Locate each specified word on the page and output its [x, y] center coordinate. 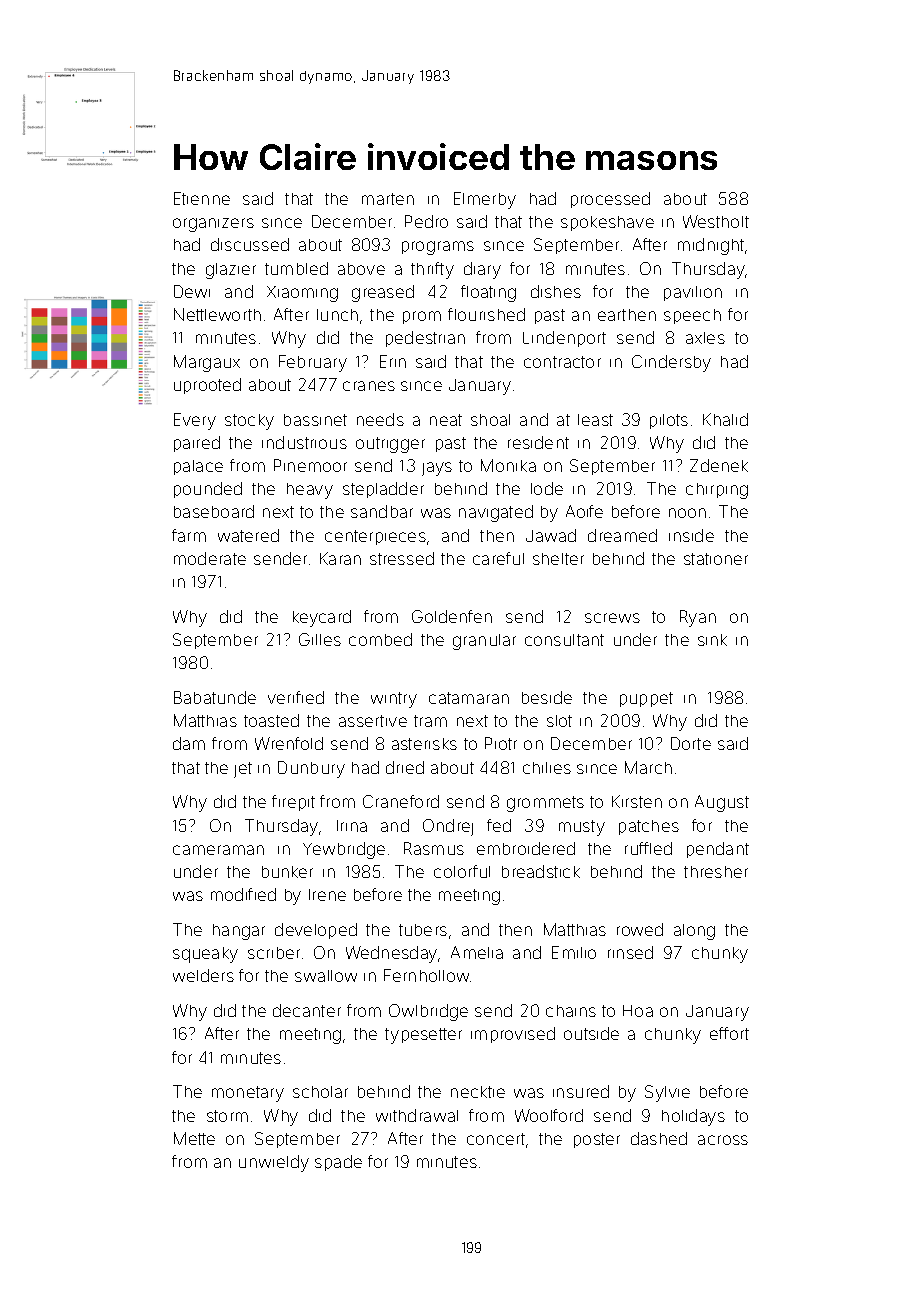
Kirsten [637, 801]
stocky [249, 422]
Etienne [202, 198]
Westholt [716, 221]
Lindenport [564, 339]
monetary [248, 1094]
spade [338, 1163]
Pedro [426, 221]
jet [243, 770]
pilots [669, 421]
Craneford [401, 801]
